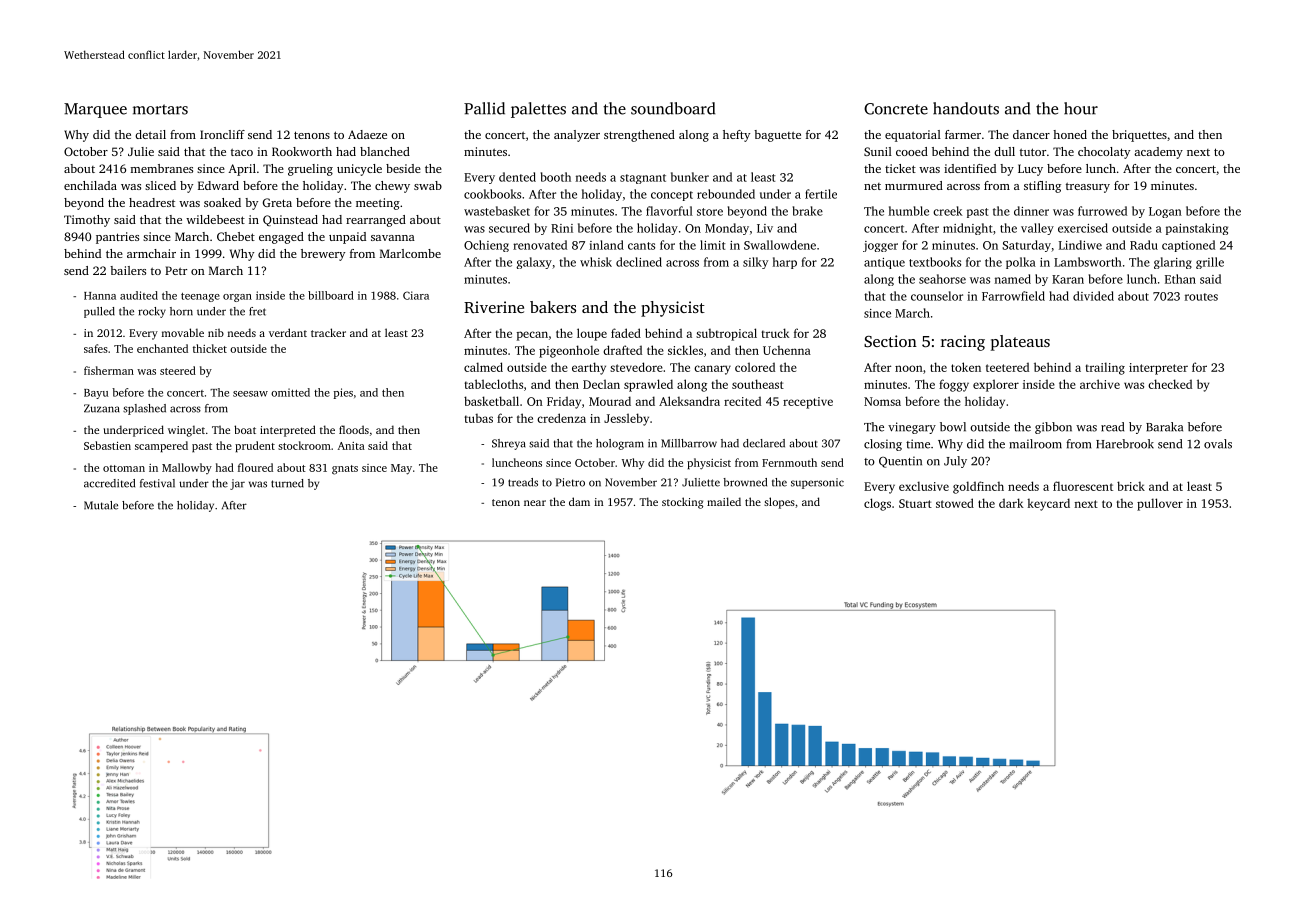 This image has height=924, width=1308. I want to click on checked, so click(1170, 384).
